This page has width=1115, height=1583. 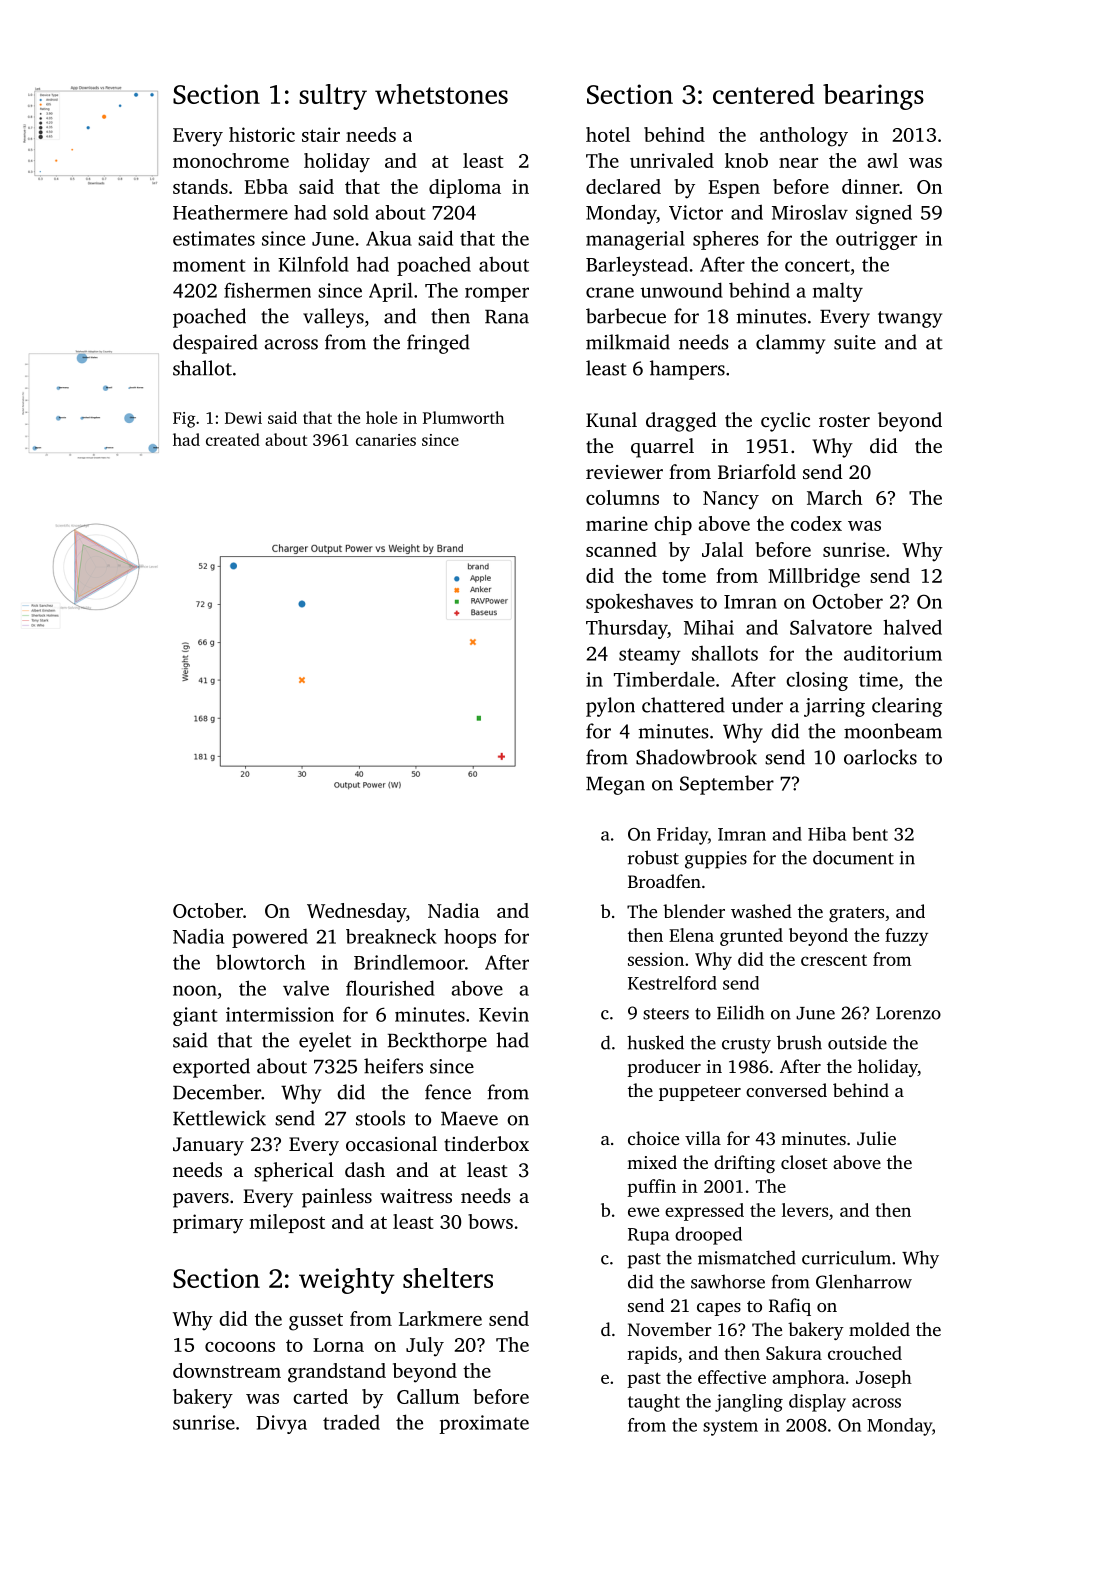 I want to click on Jalal, so click(x=722, y=549).
